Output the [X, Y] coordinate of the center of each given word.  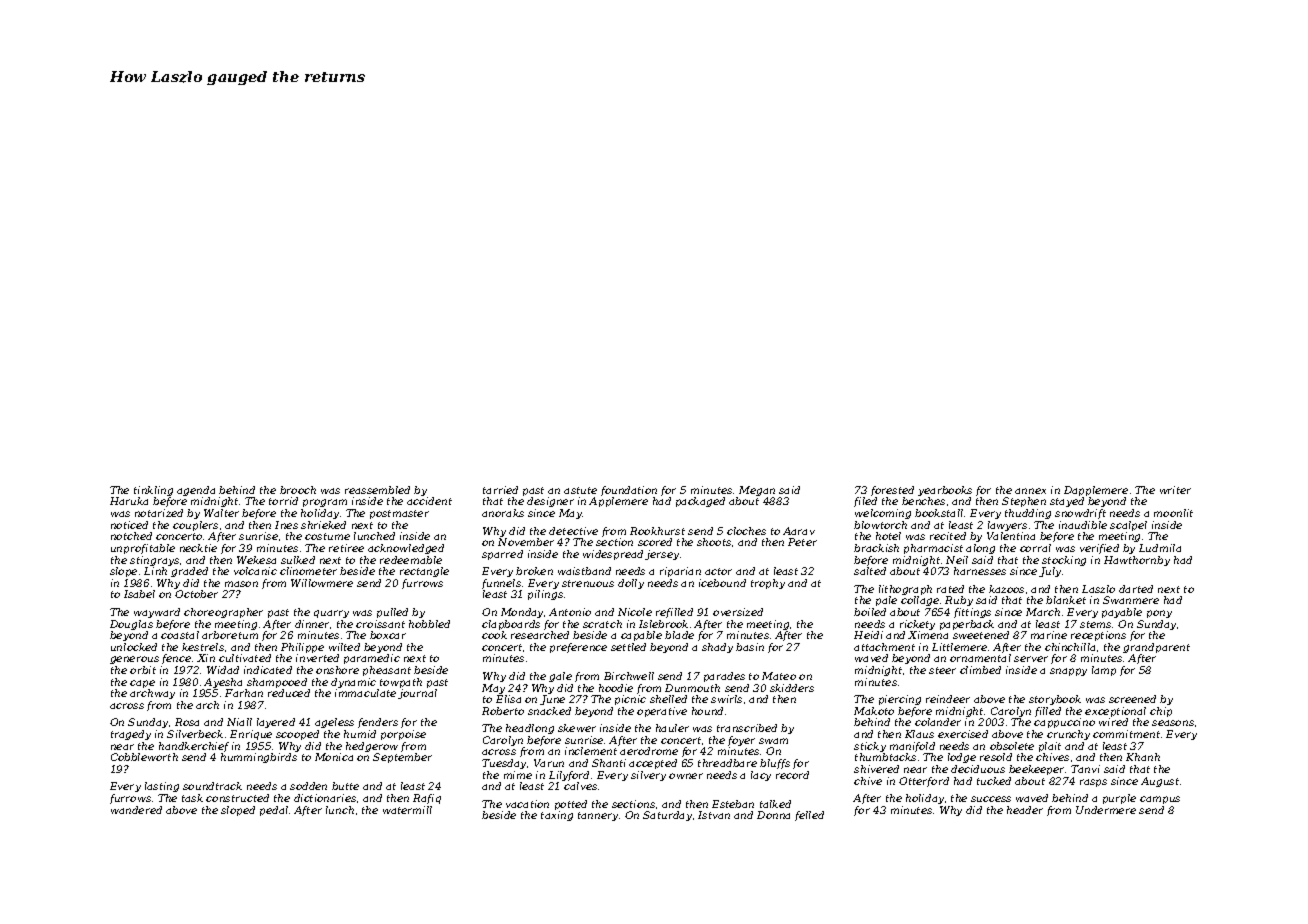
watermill [407, 810]
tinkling [153, 491]
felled [809, 816]
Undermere [1106, 810]
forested [892, 491]
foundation [629, 491]
